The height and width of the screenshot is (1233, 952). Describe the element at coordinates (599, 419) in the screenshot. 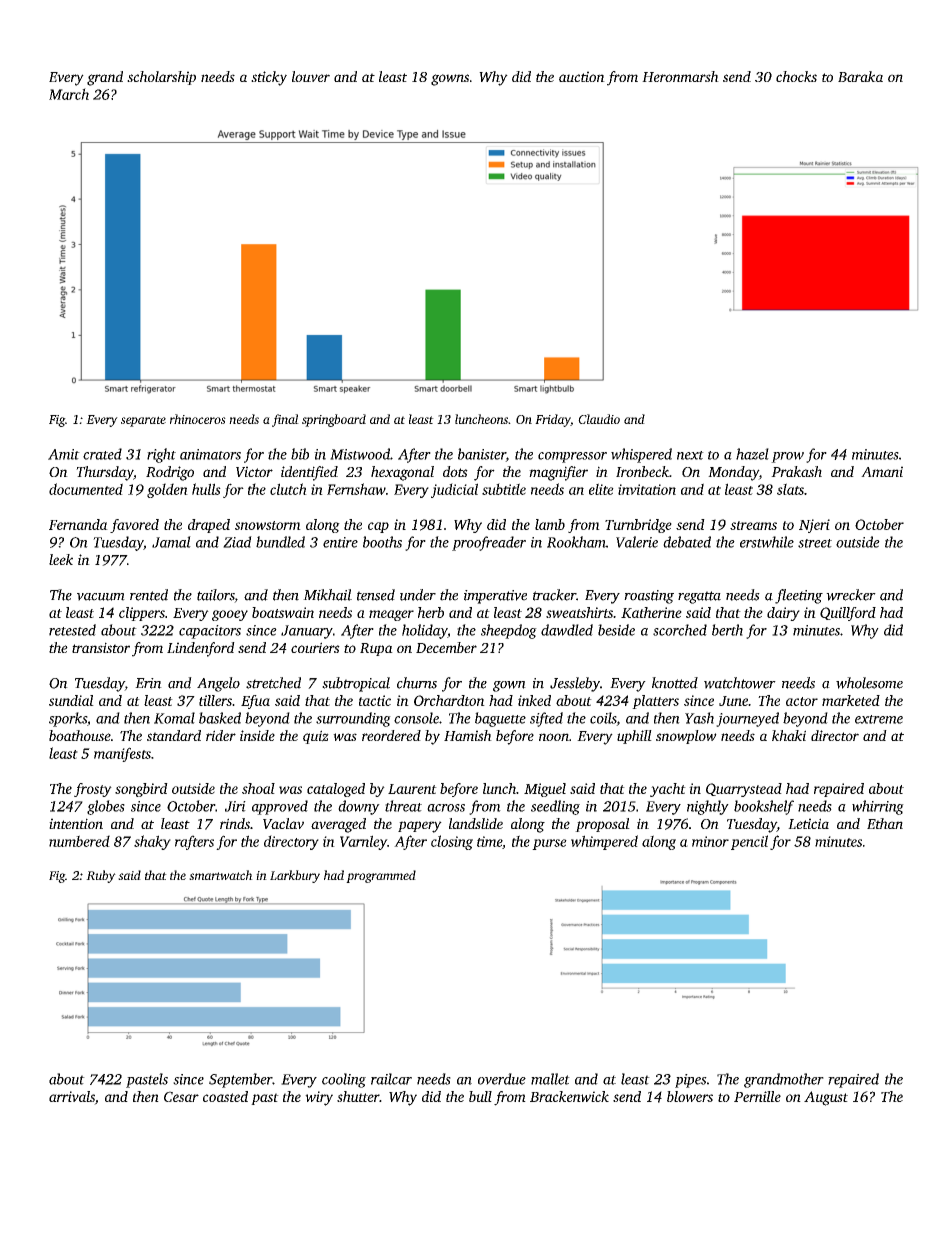

I see `Claudio` at that location.
